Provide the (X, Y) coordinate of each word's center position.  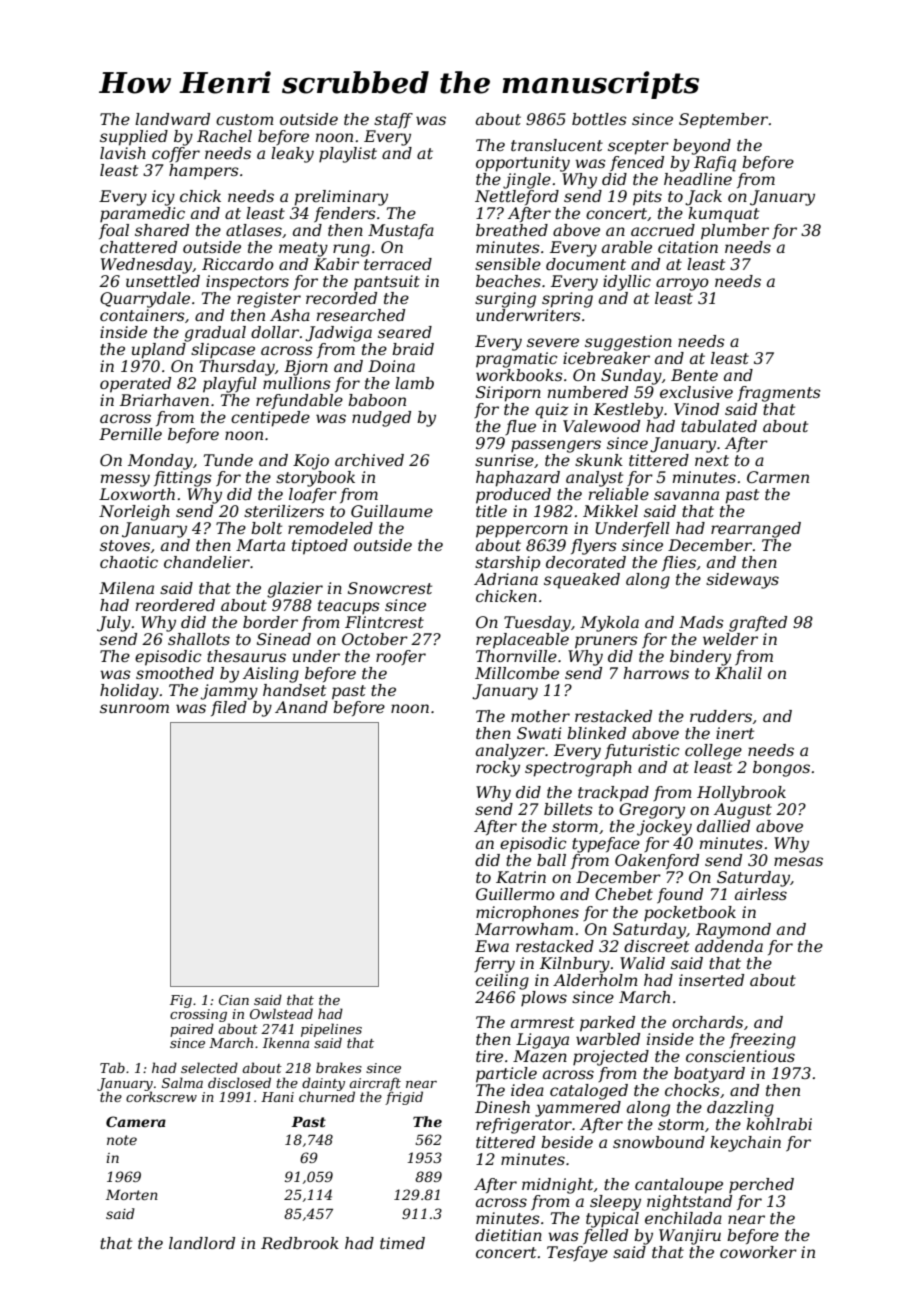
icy (163, 198)
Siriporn (508, 394)
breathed (512, 230)
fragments (779, 394)
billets (568, 809)
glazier (295, 590)
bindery (700, 658)
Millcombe (517, 673)
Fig (181, 1001)
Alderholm (595, 980)
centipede (270, 419)
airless (761, 894)
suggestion (628, 343)
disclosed (239, 1082)
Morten (132, 1194)
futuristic (642, 751)
